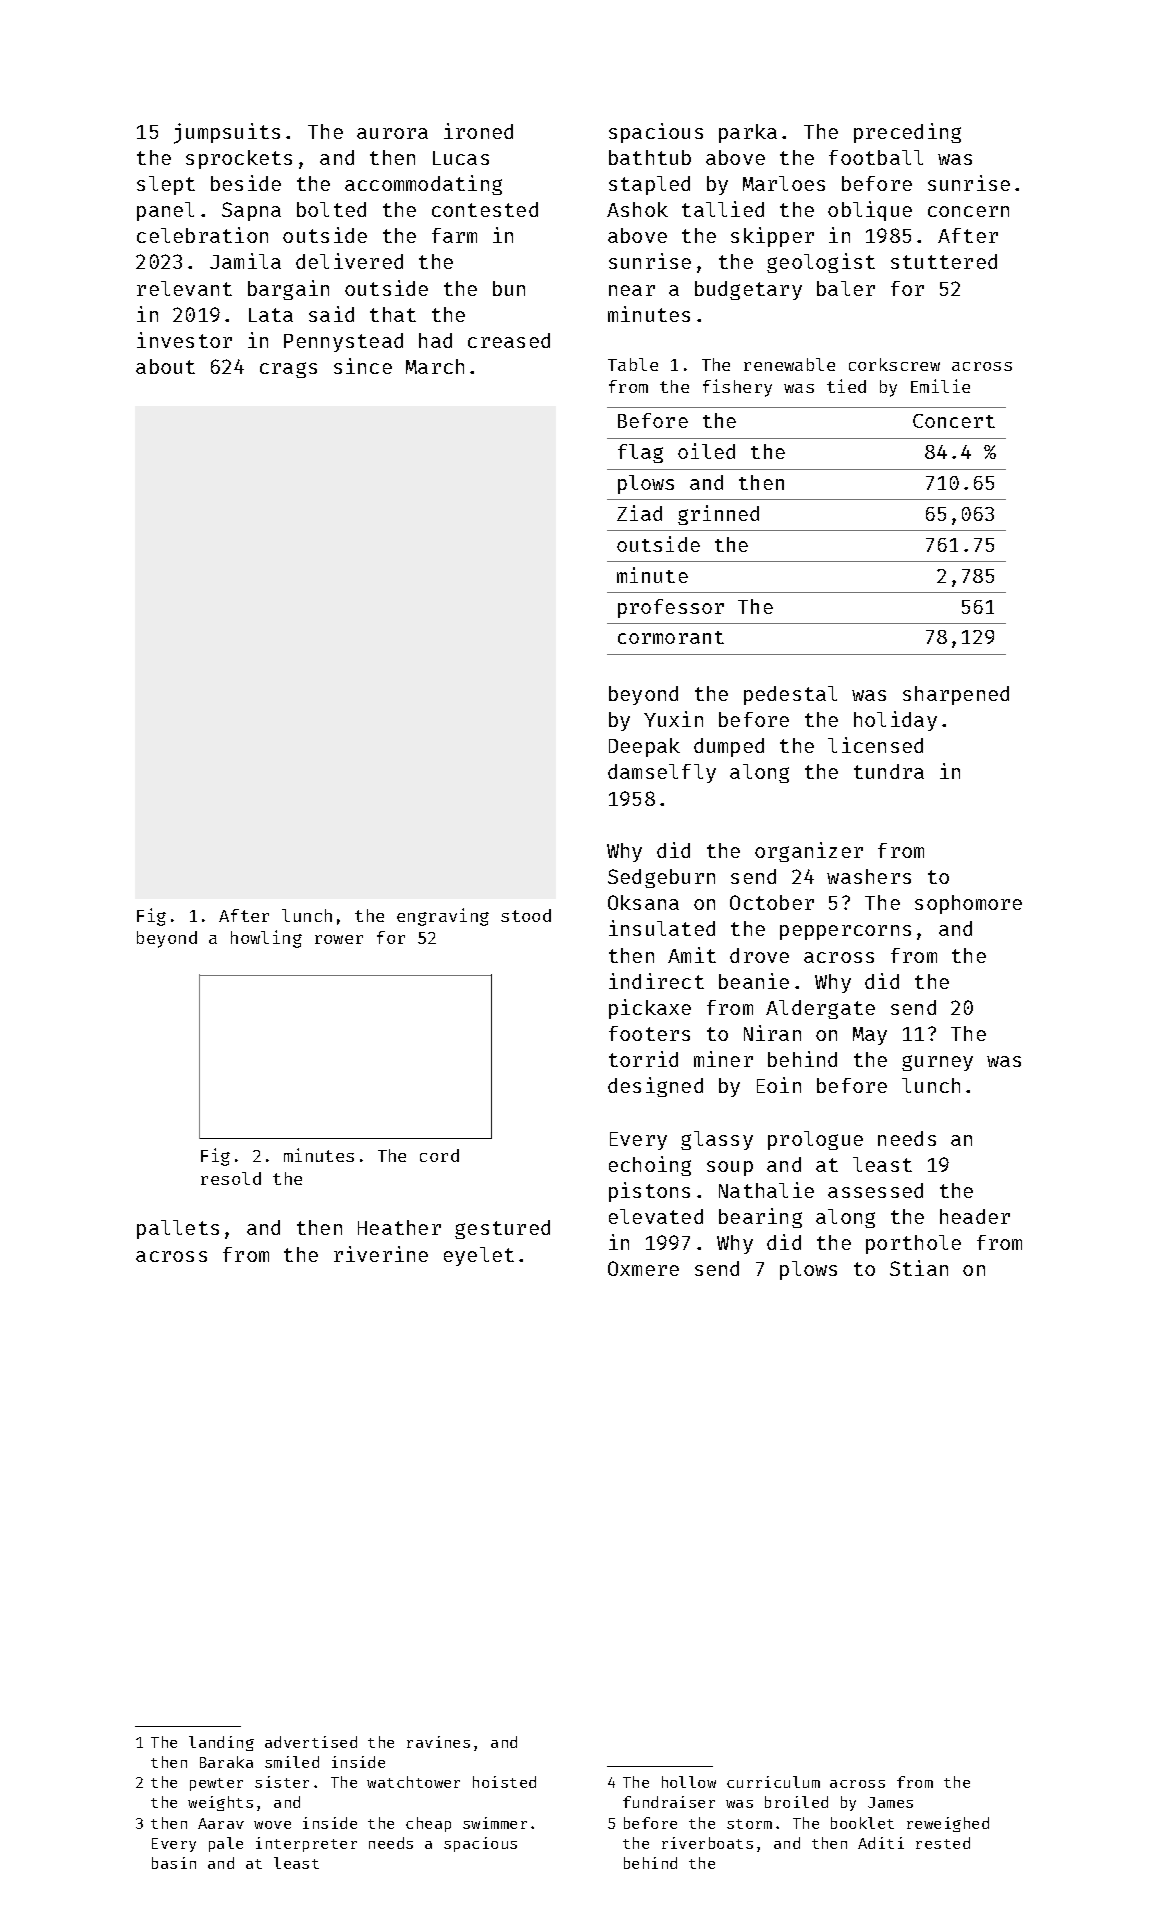  I want to click on howling, so click(266, 939).
